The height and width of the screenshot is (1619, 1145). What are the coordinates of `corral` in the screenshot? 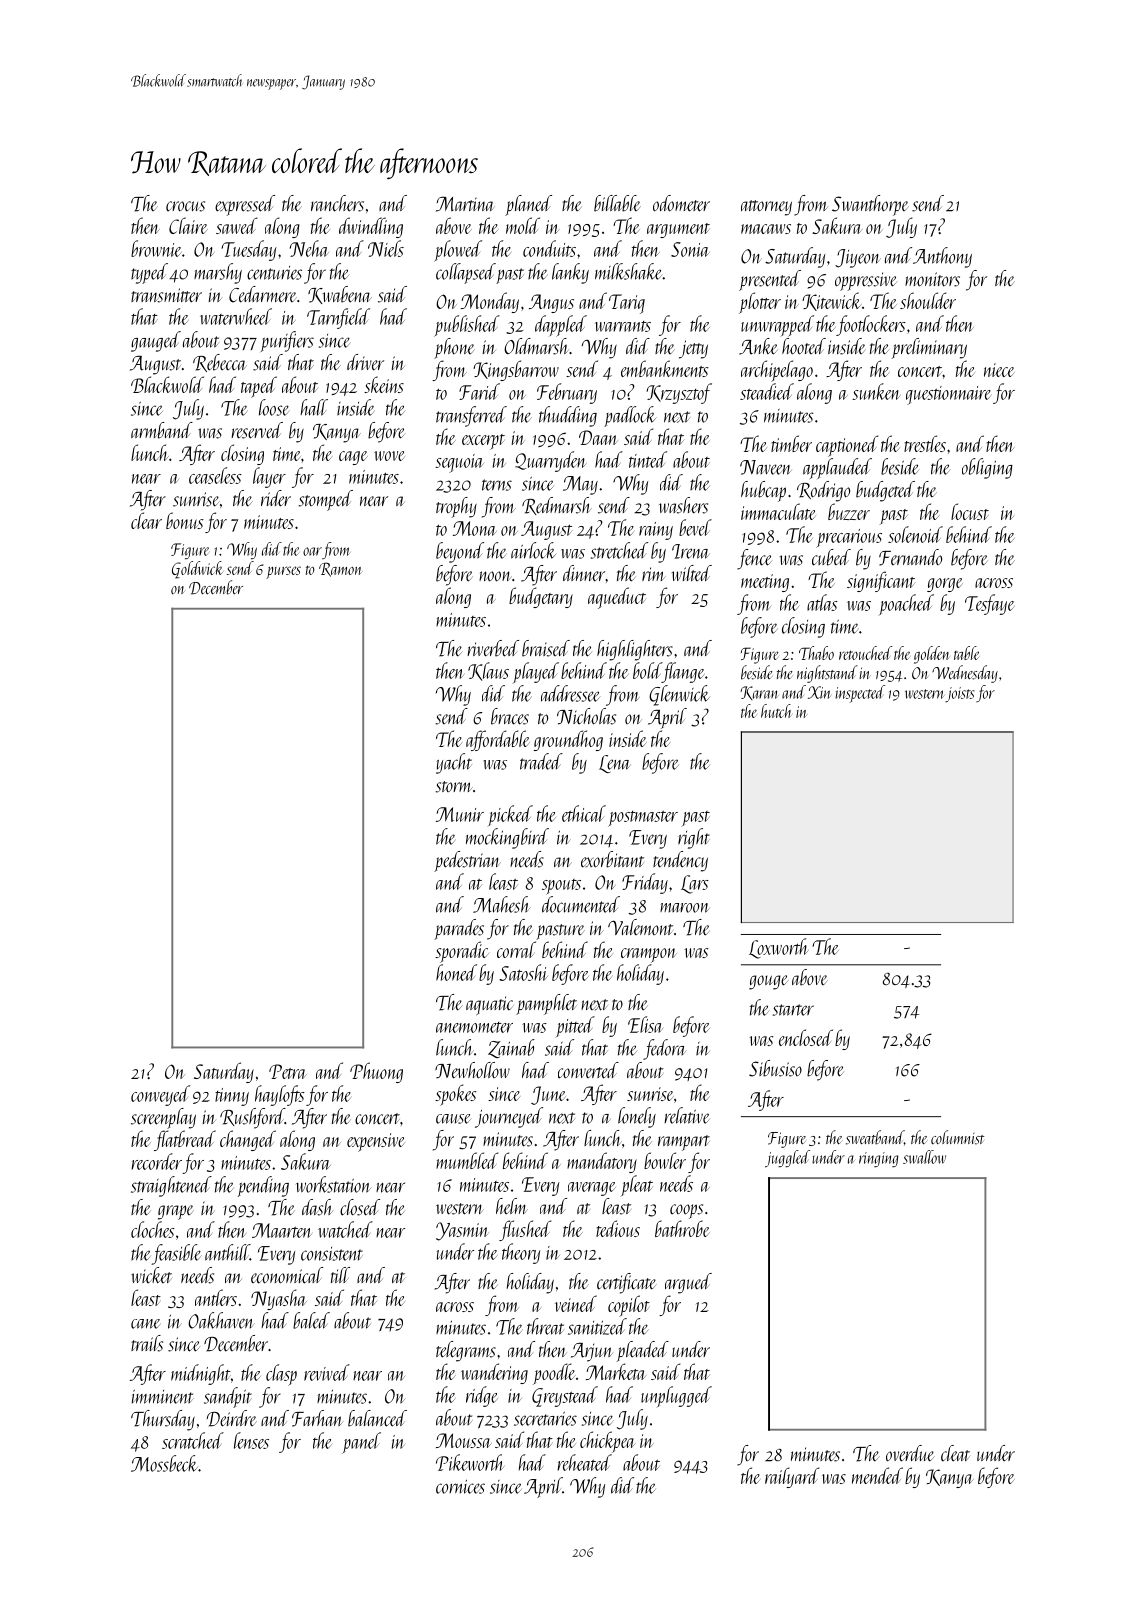 It's located at (516, 949).
